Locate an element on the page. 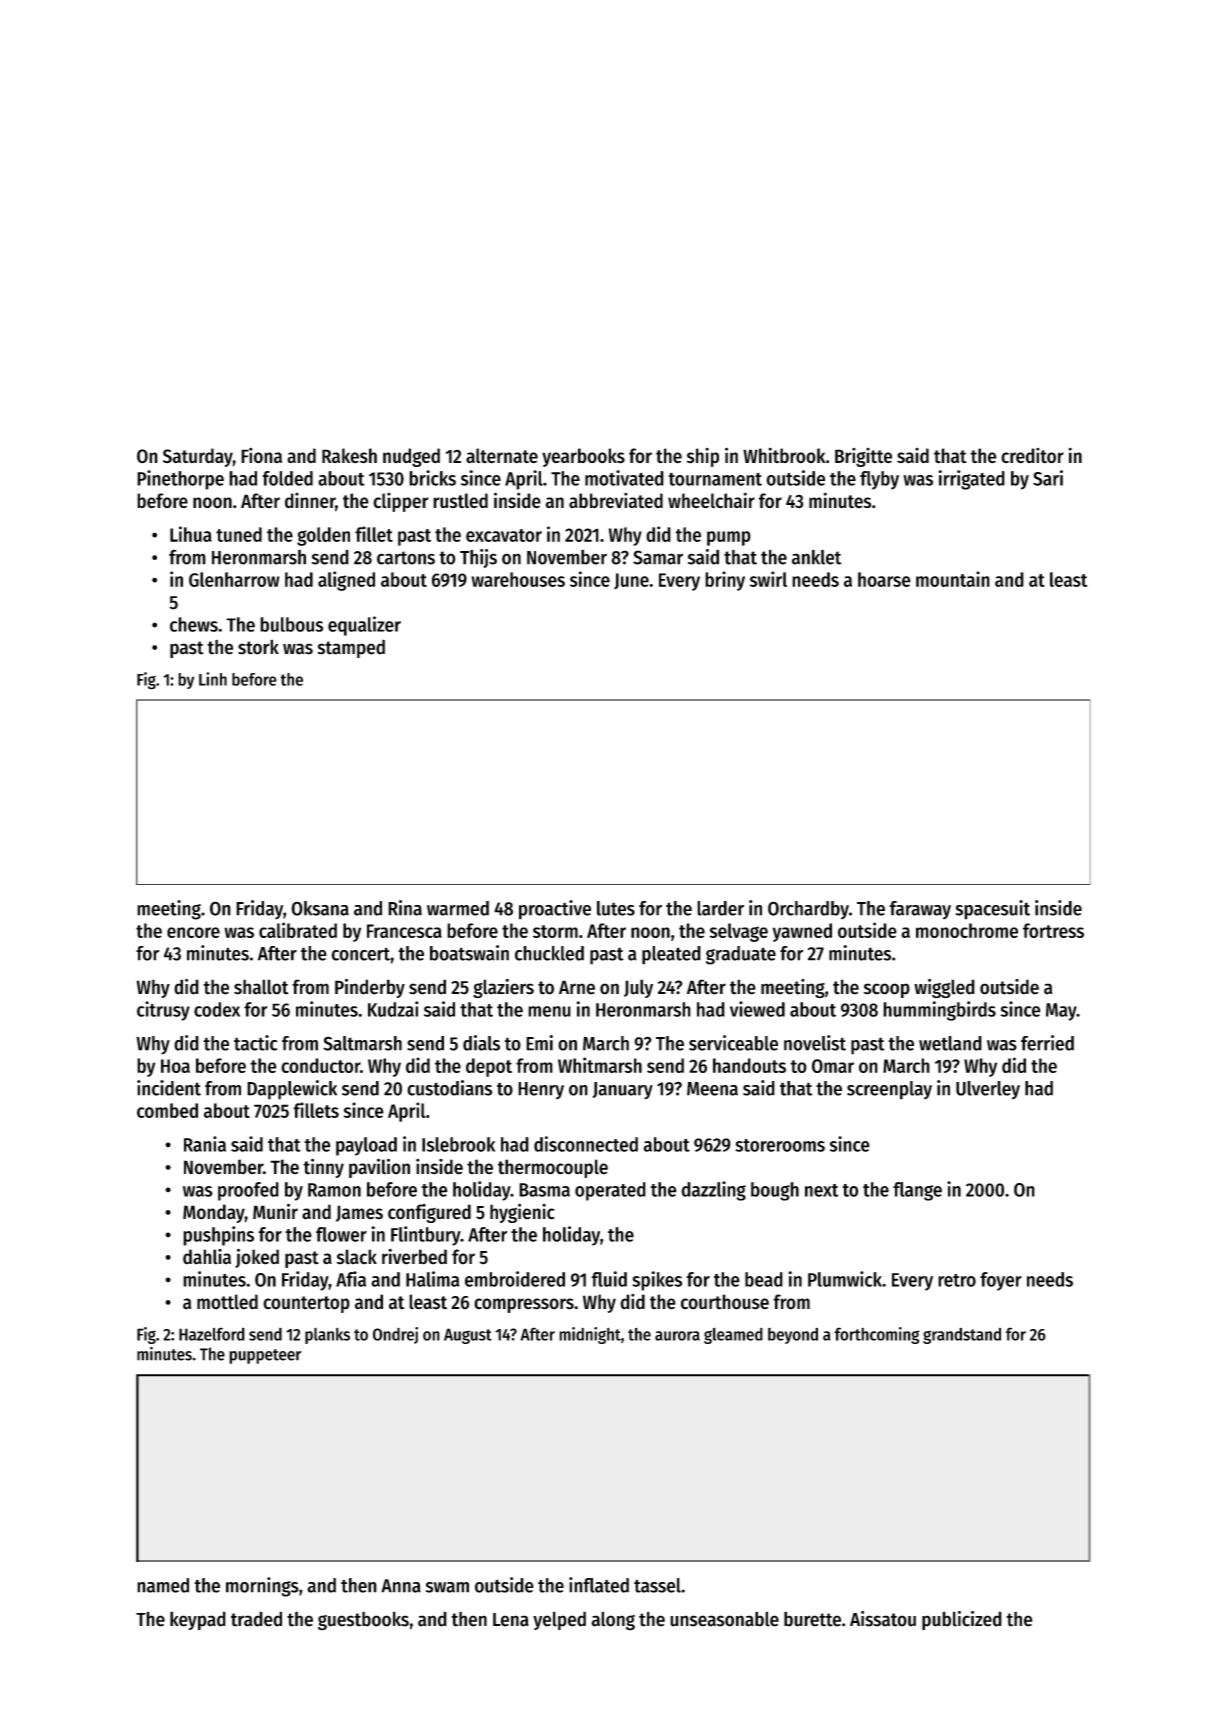 Image resolution: width=1227 pixels, height=1735 pixels. inflated is located at coordinates (599, 1585).
